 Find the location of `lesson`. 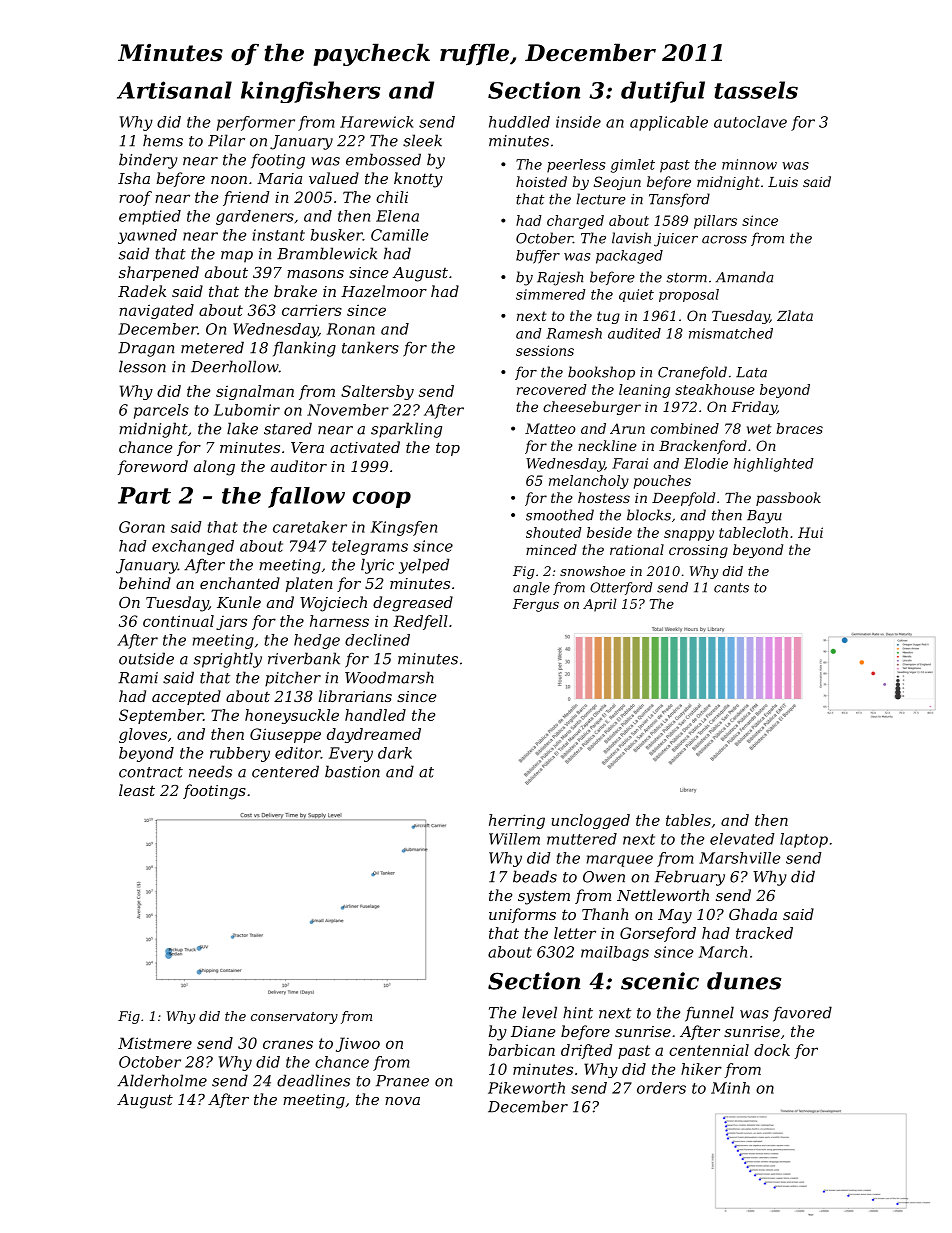

lesson is located at coordinates (142, 366).
